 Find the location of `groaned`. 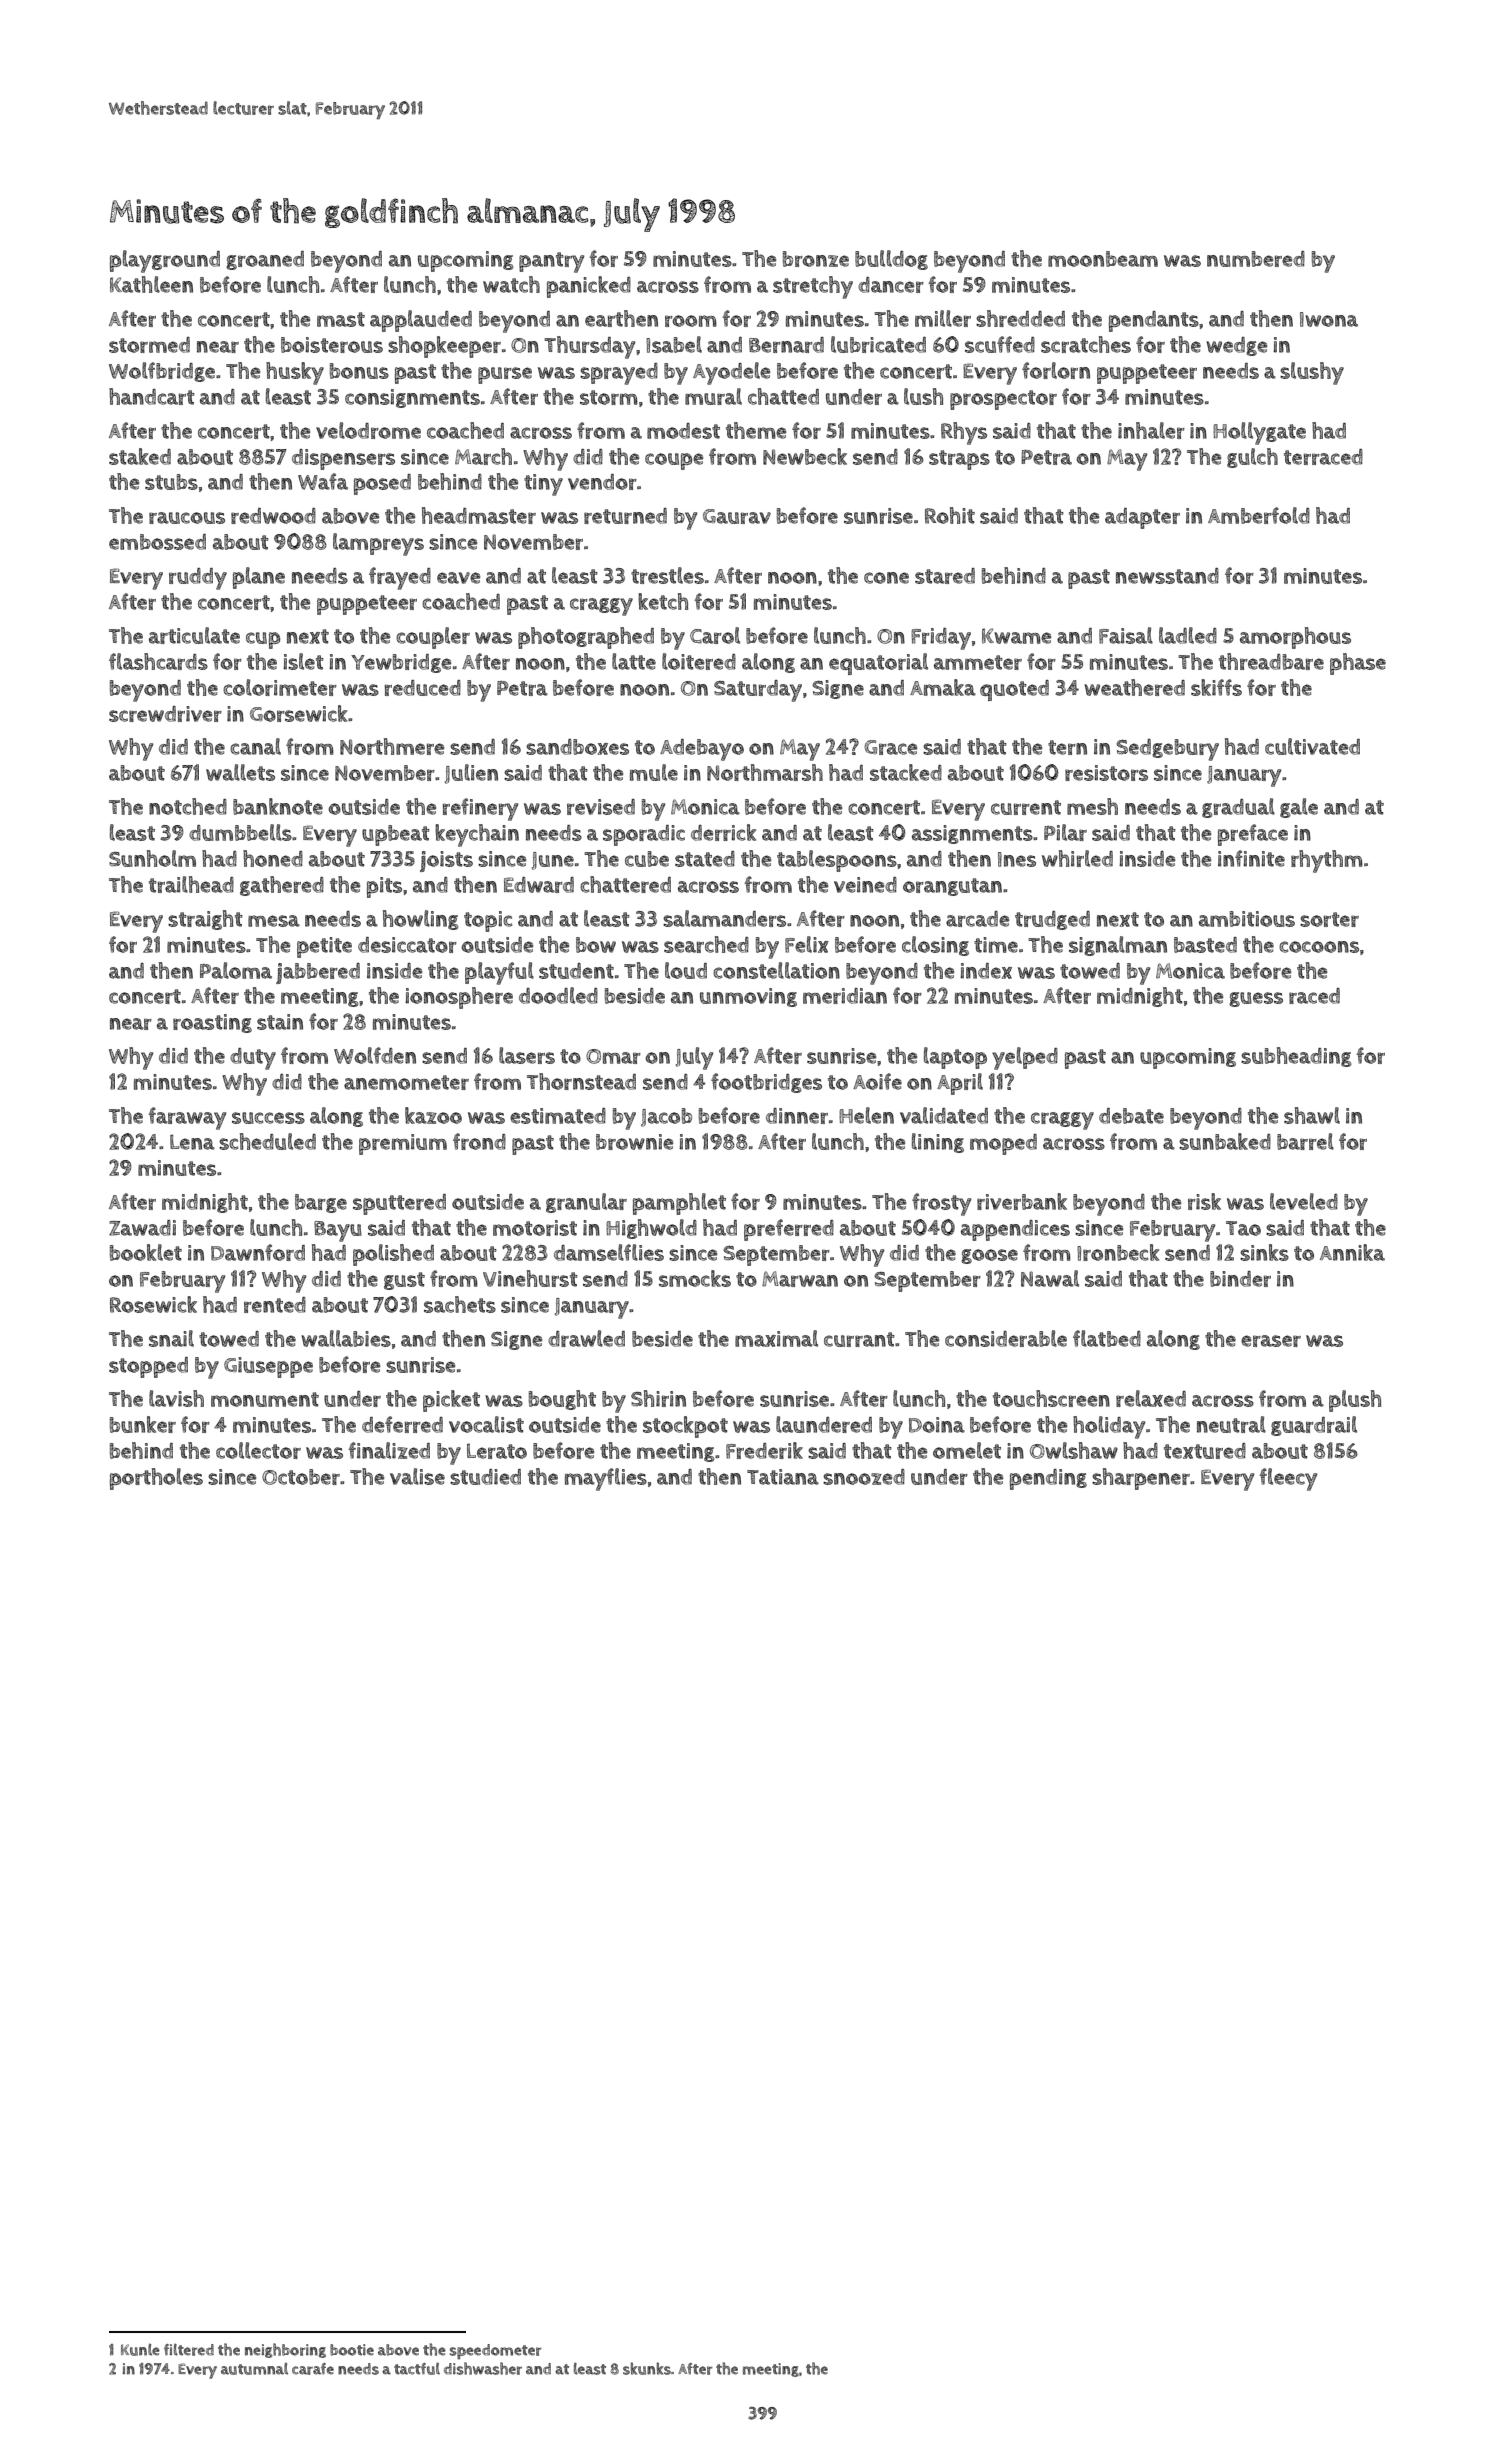

groaned is located at coordinates (265, 260).
